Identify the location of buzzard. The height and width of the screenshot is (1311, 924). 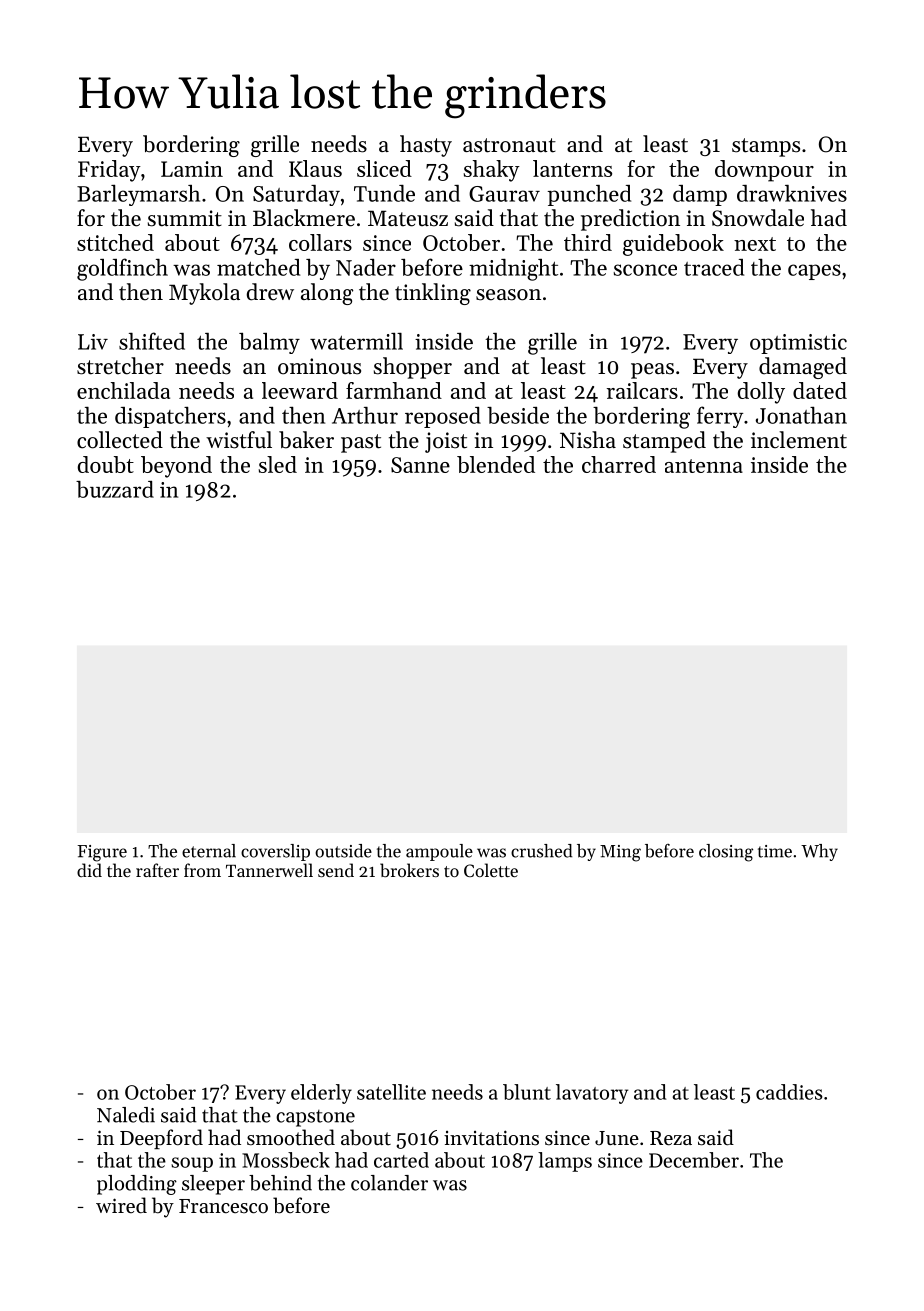
(115, 489).
